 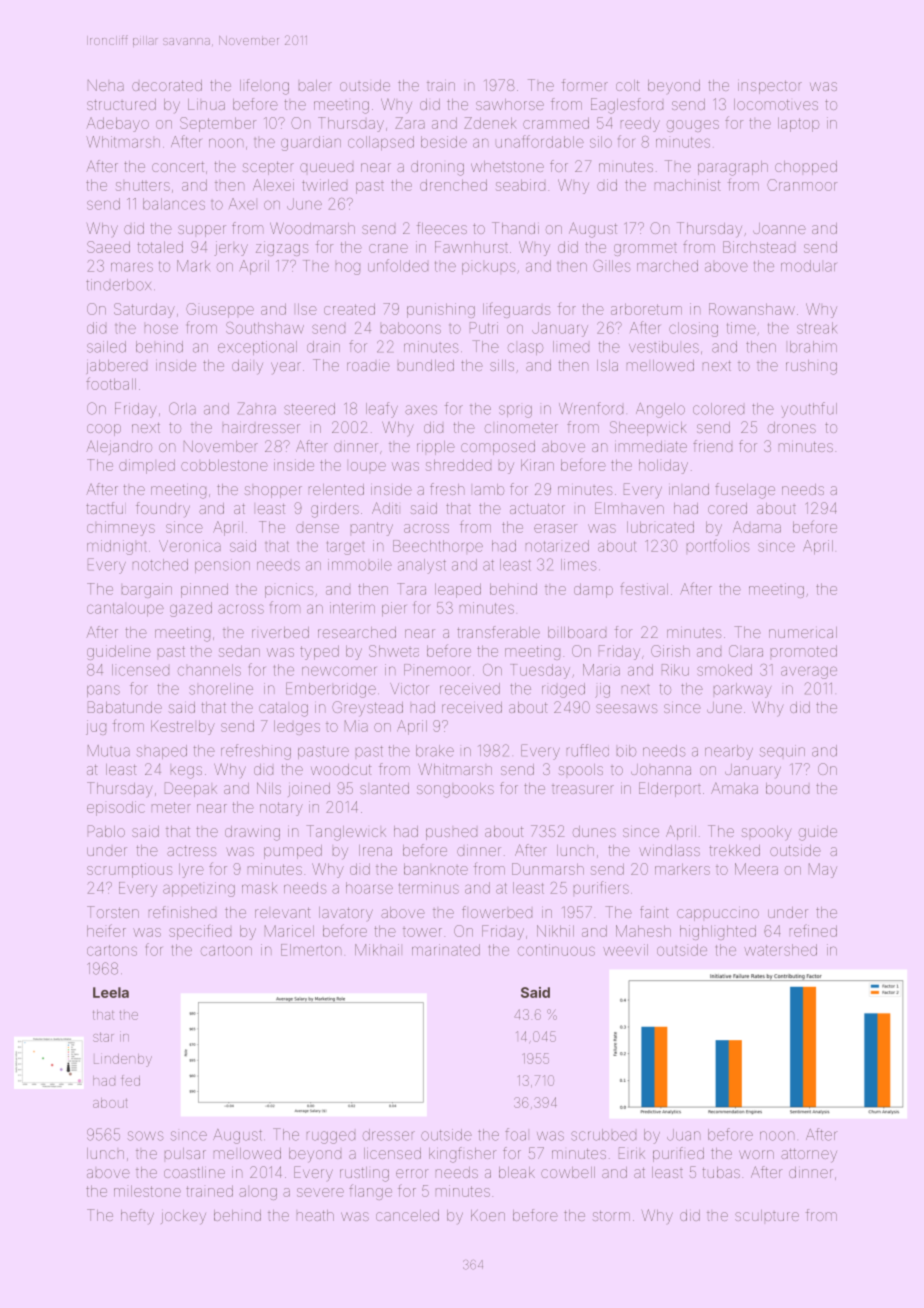 I want to click on Victor, so click(x=409, y=689).
